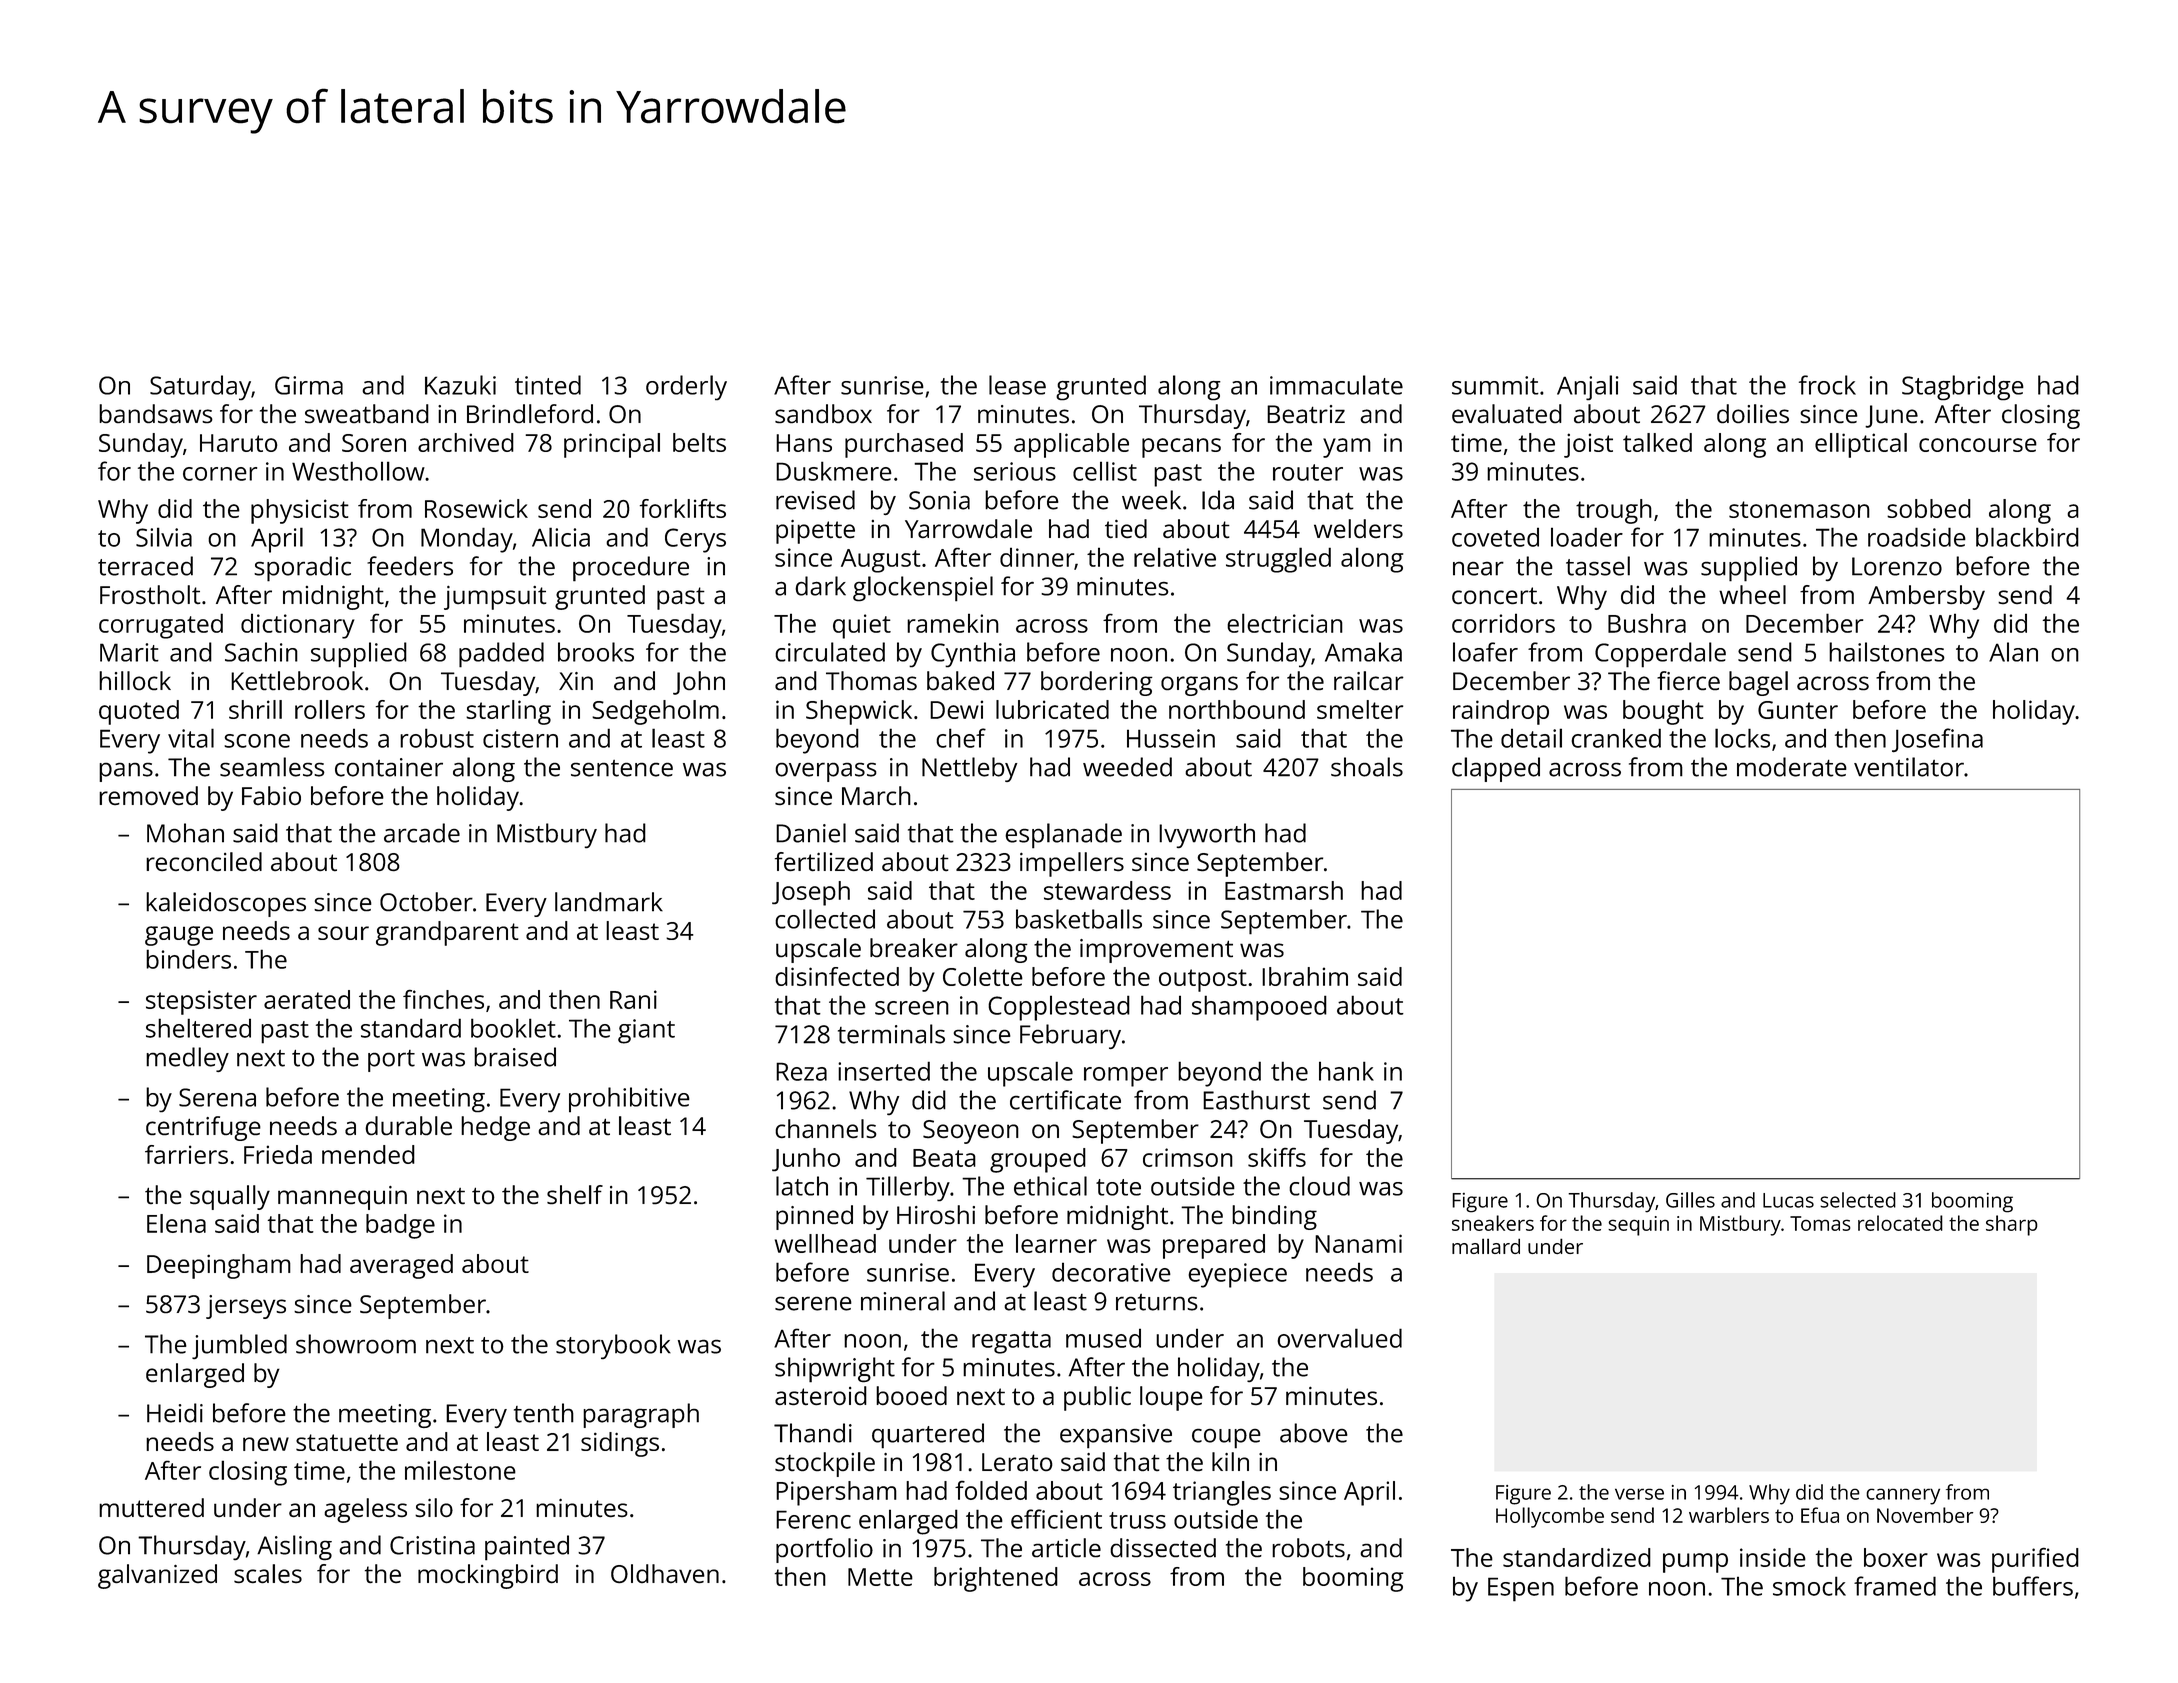 This page has height=1683, width=2178. Describe the element at coordinates (460, 385) in the page. I see `Kazuki` at that location.
